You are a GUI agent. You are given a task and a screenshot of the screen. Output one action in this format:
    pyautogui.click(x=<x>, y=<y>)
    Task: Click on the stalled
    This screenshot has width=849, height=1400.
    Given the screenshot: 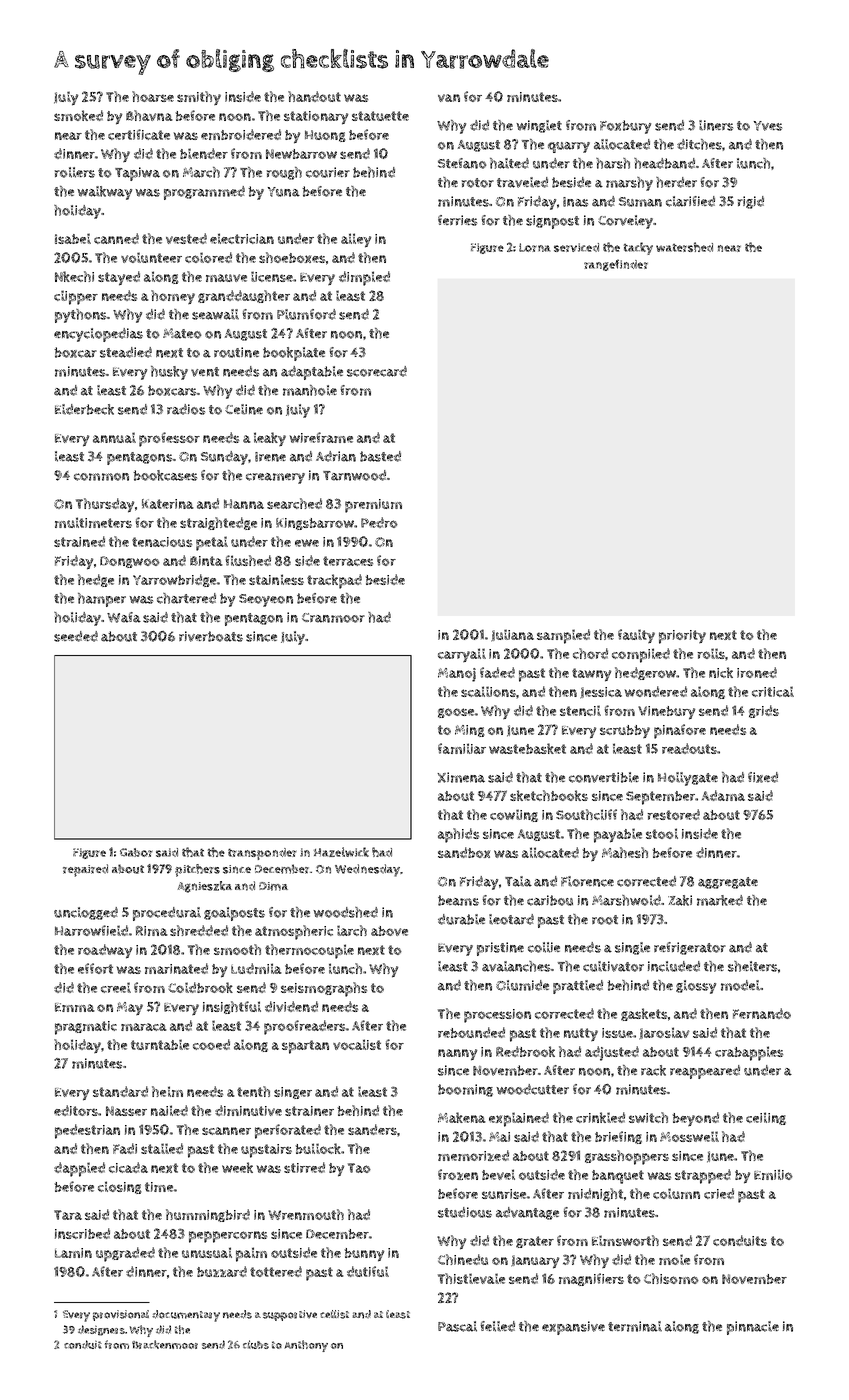 What is the action you would take?
    pyautogui.click(x=162, y=1148)
